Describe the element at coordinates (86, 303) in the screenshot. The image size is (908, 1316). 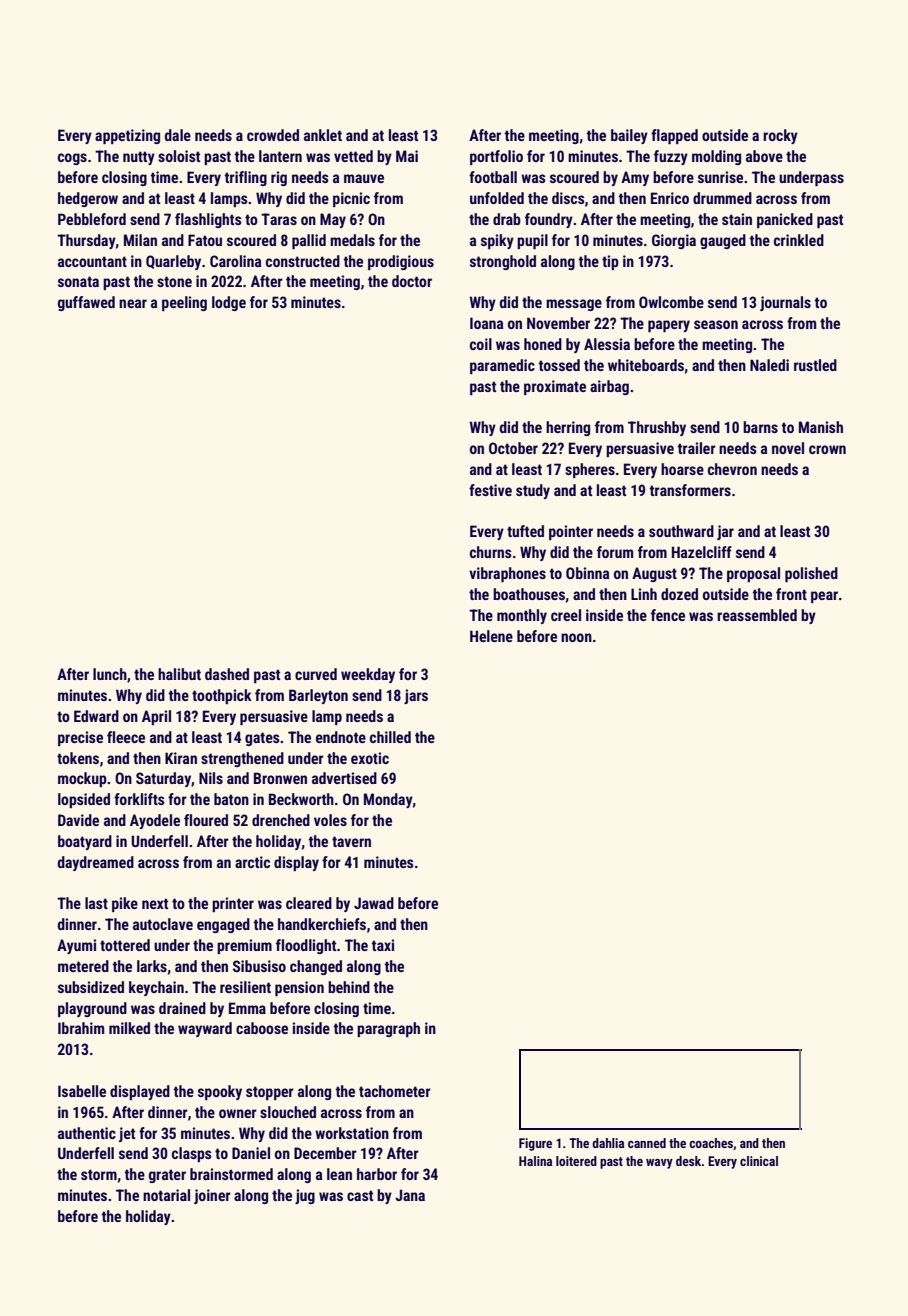
I see `guffawed` at that location.
